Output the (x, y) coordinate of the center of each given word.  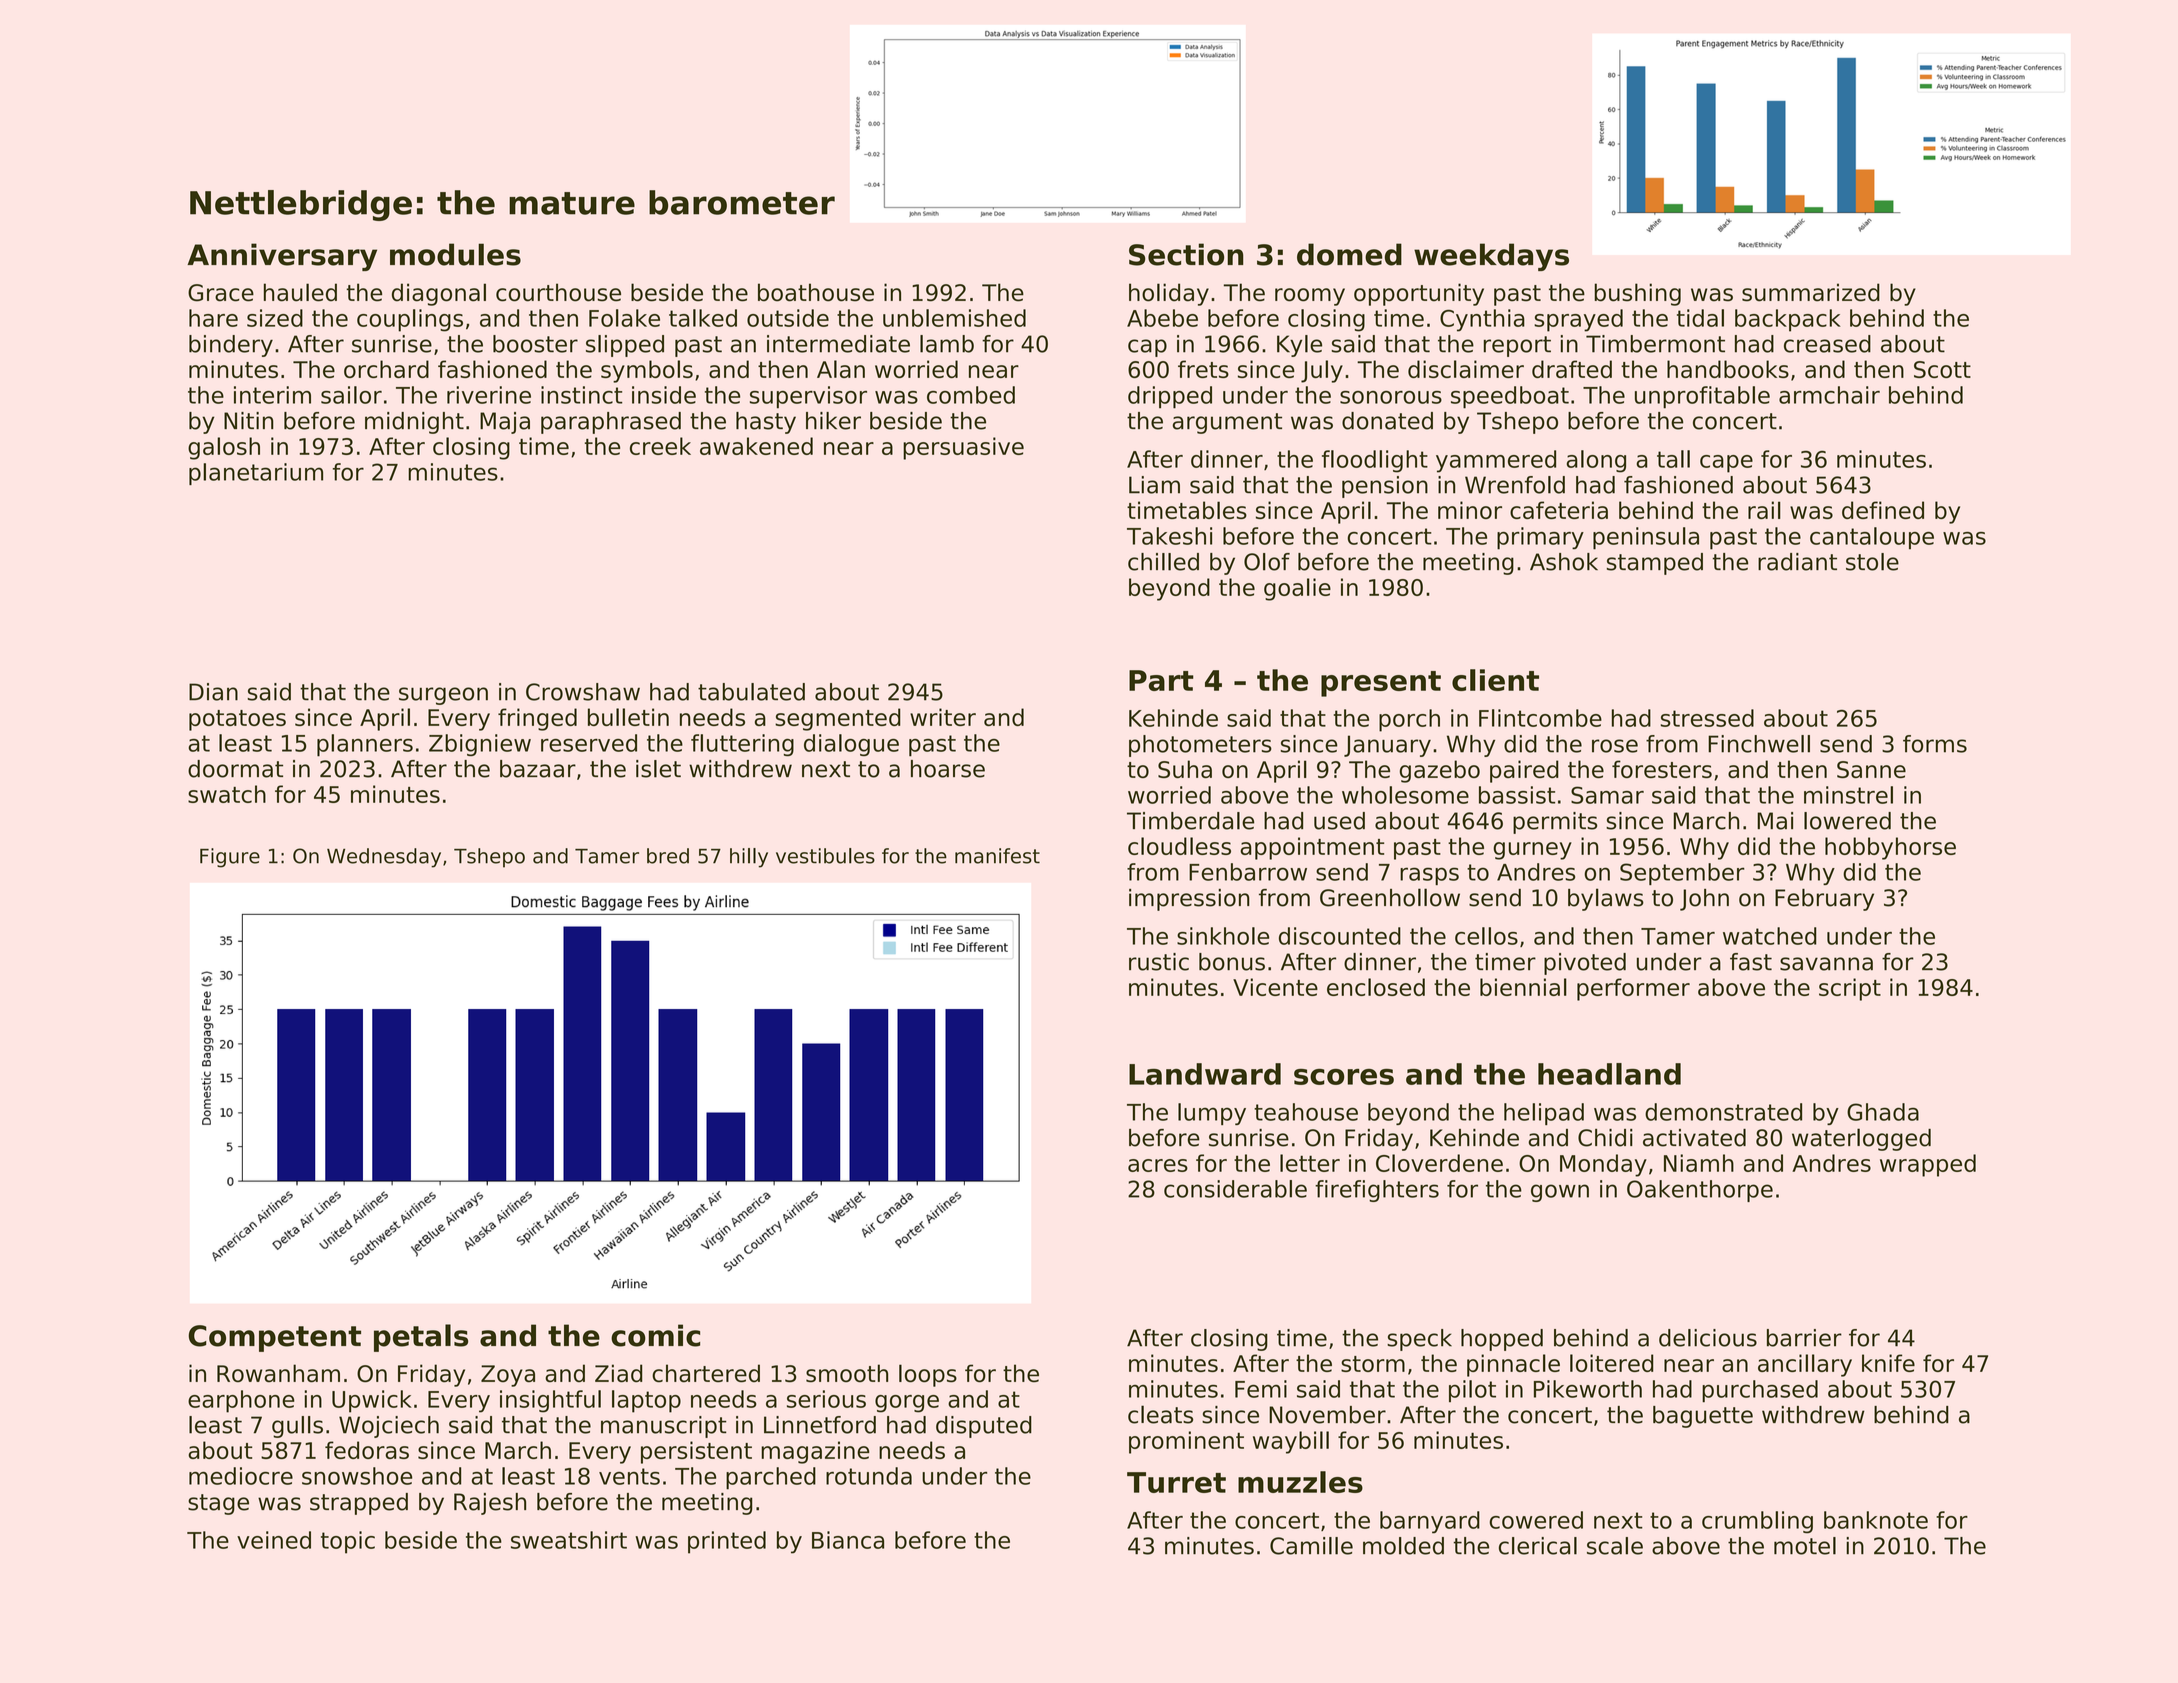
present (1381, 684)
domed (1349, 254)
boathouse (816, 292)
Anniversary (282, 257)
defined (1883, 510)
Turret (1176, 1482)
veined (274, 1540)
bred (668, 856)
